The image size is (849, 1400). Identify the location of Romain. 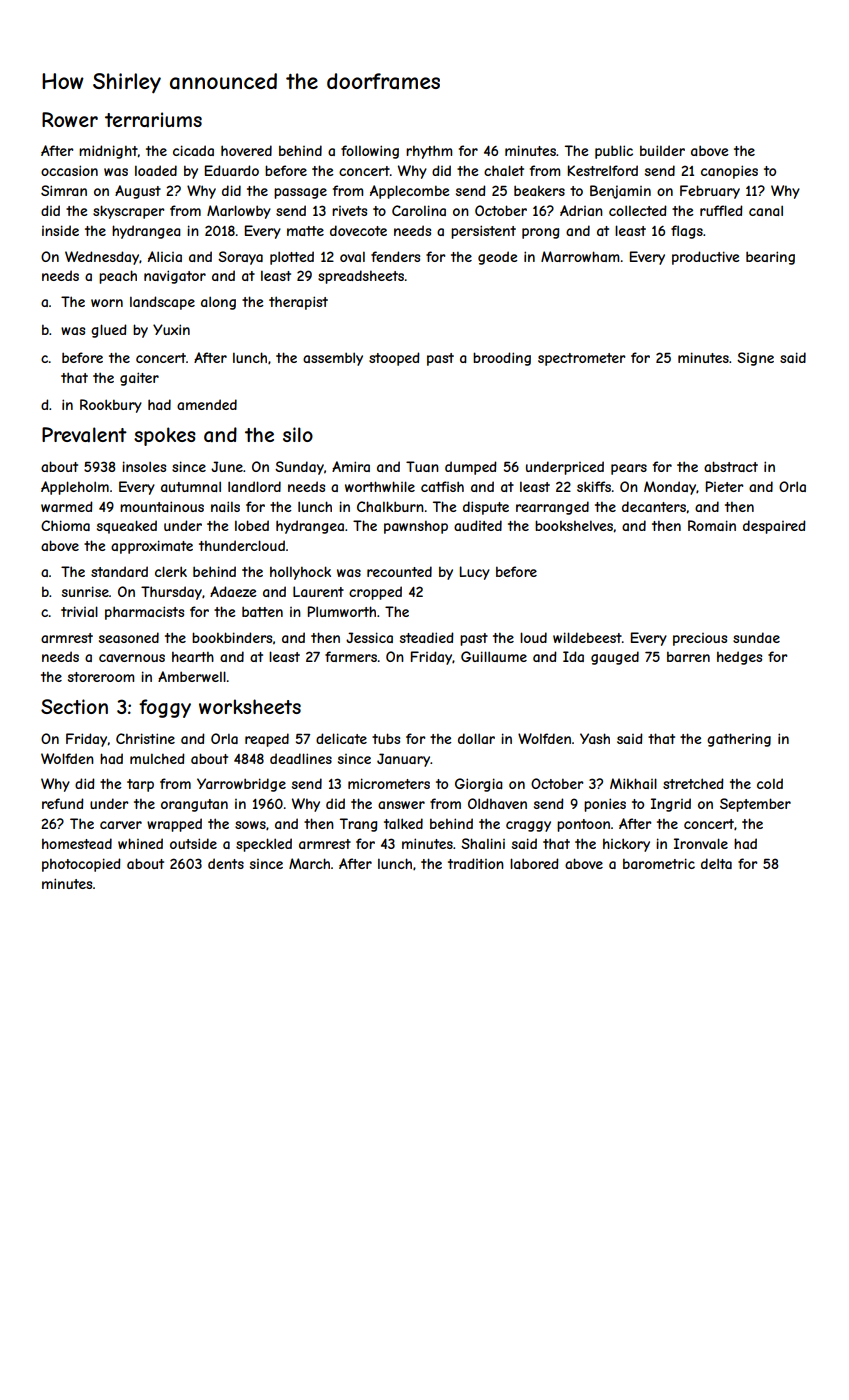
(712, 525).
